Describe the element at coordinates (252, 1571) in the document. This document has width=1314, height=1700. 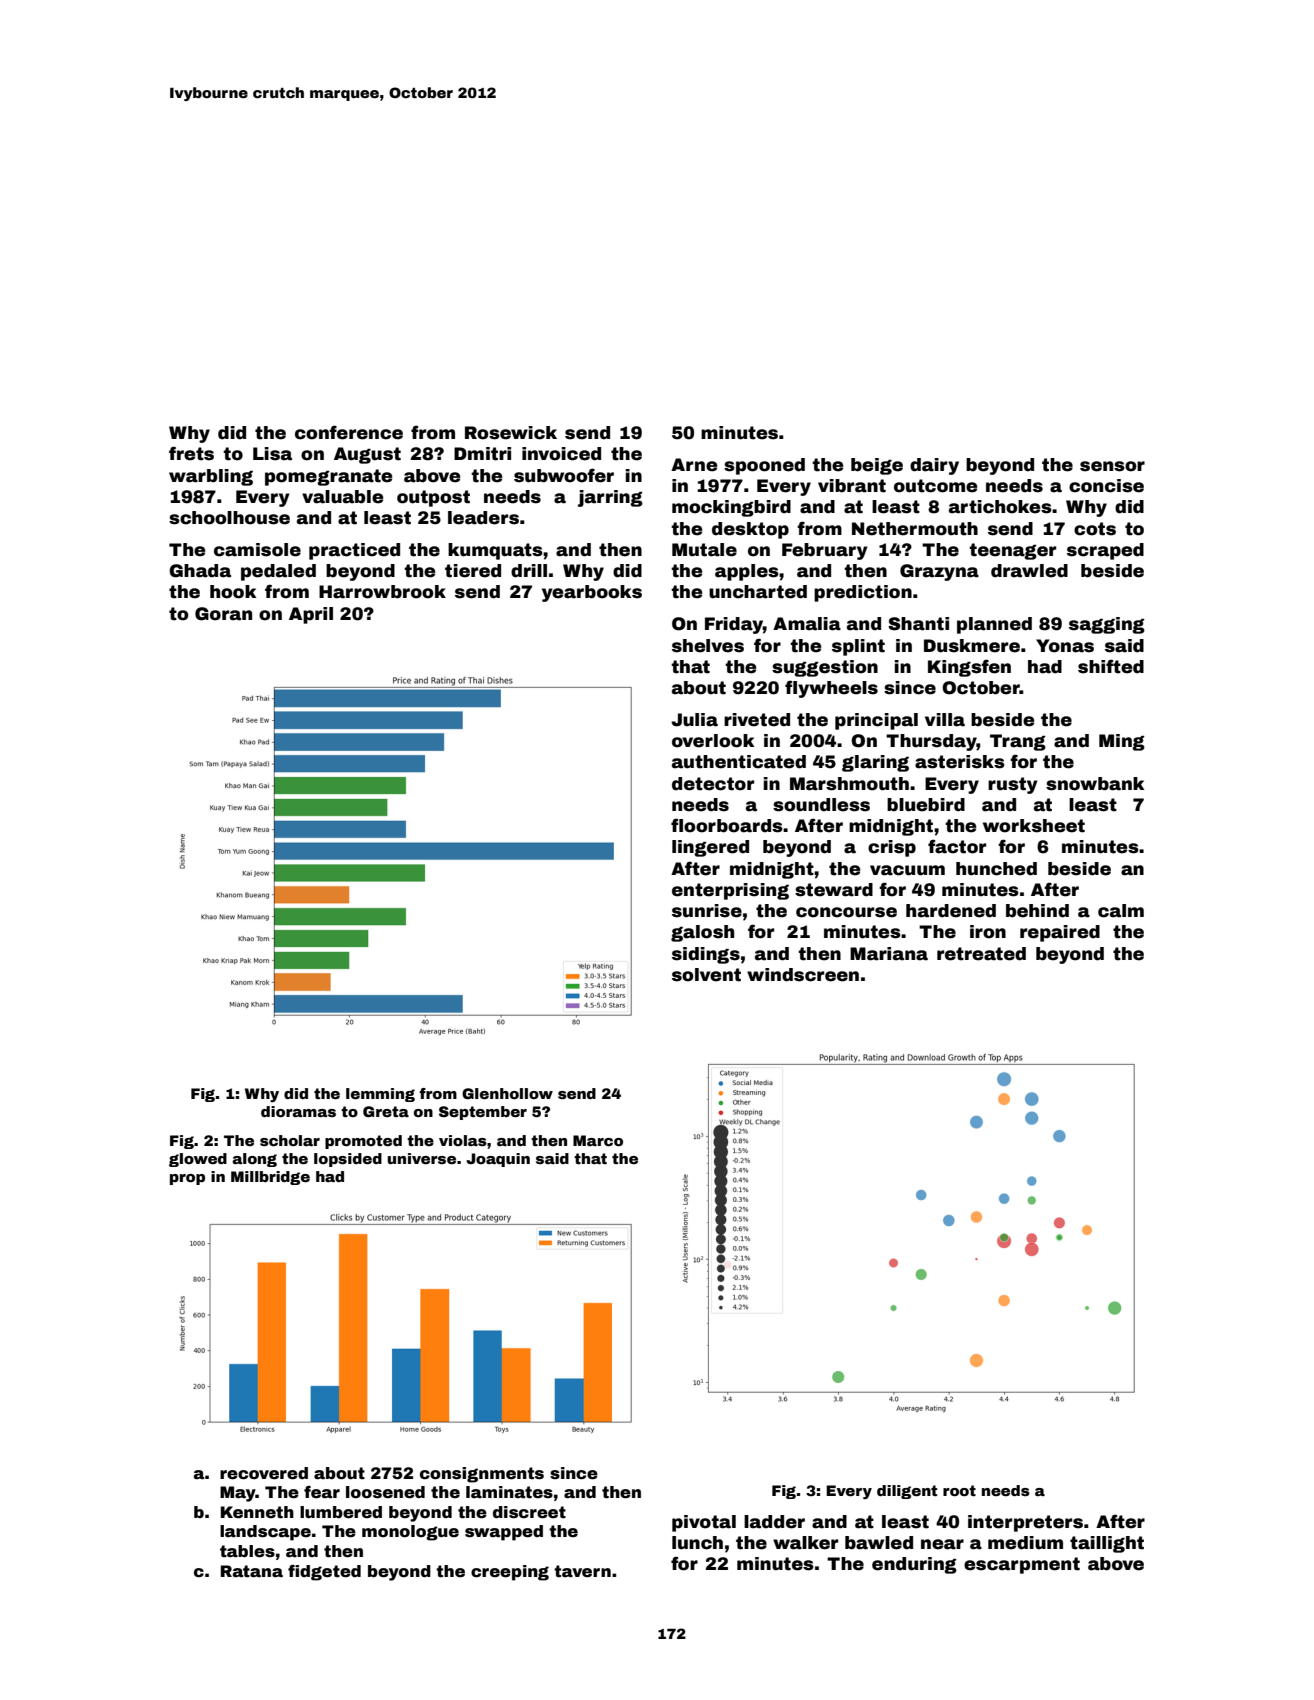
I see `Ratana` at that location.
